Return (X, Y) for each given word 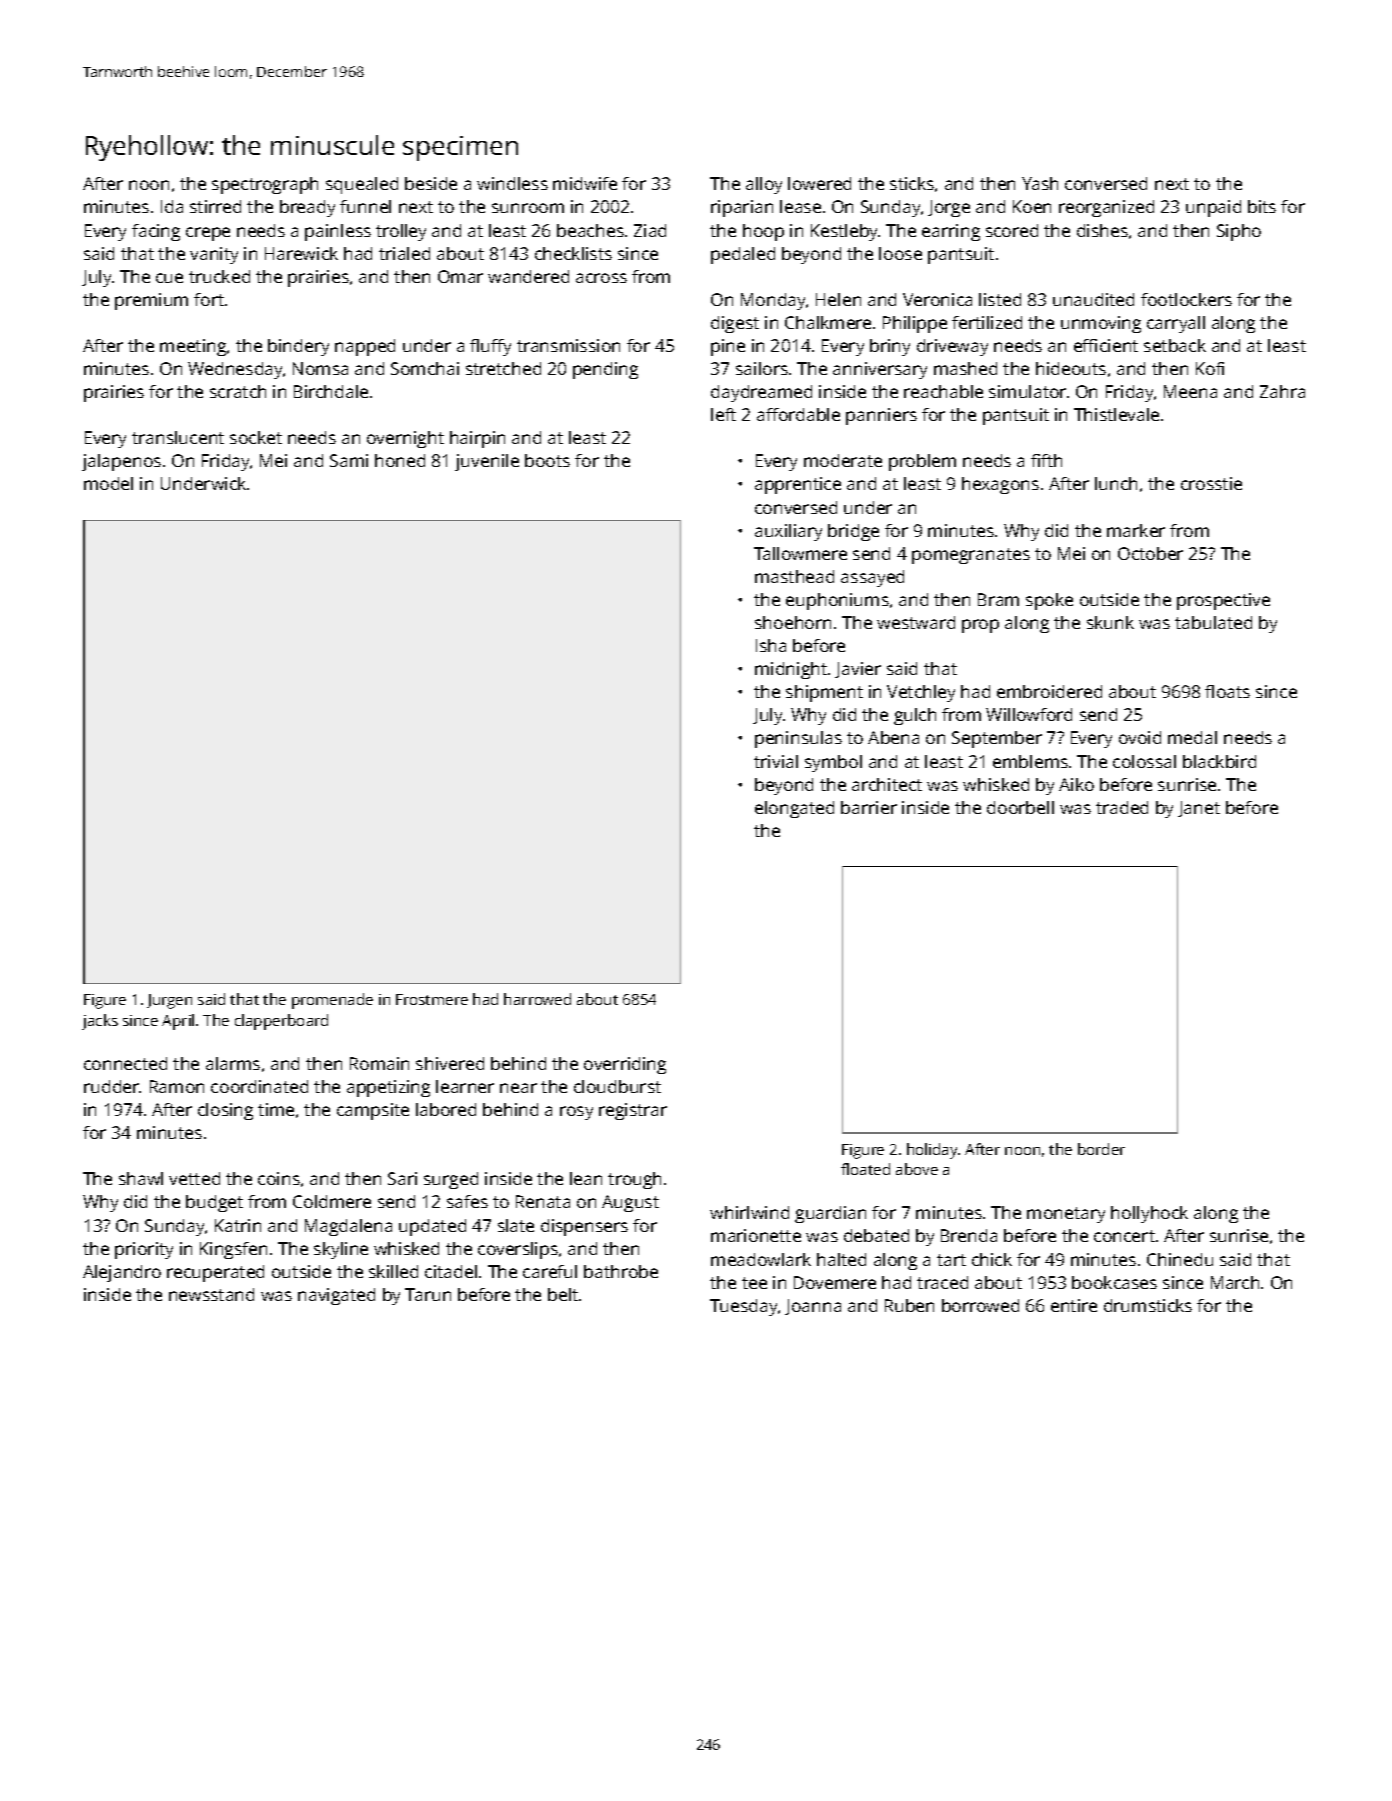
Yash (1040, 183)
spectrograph (265, 185)
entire (1074, 1305)
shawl (141, 1178)
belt (563, 1294)
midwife (585, 183)
